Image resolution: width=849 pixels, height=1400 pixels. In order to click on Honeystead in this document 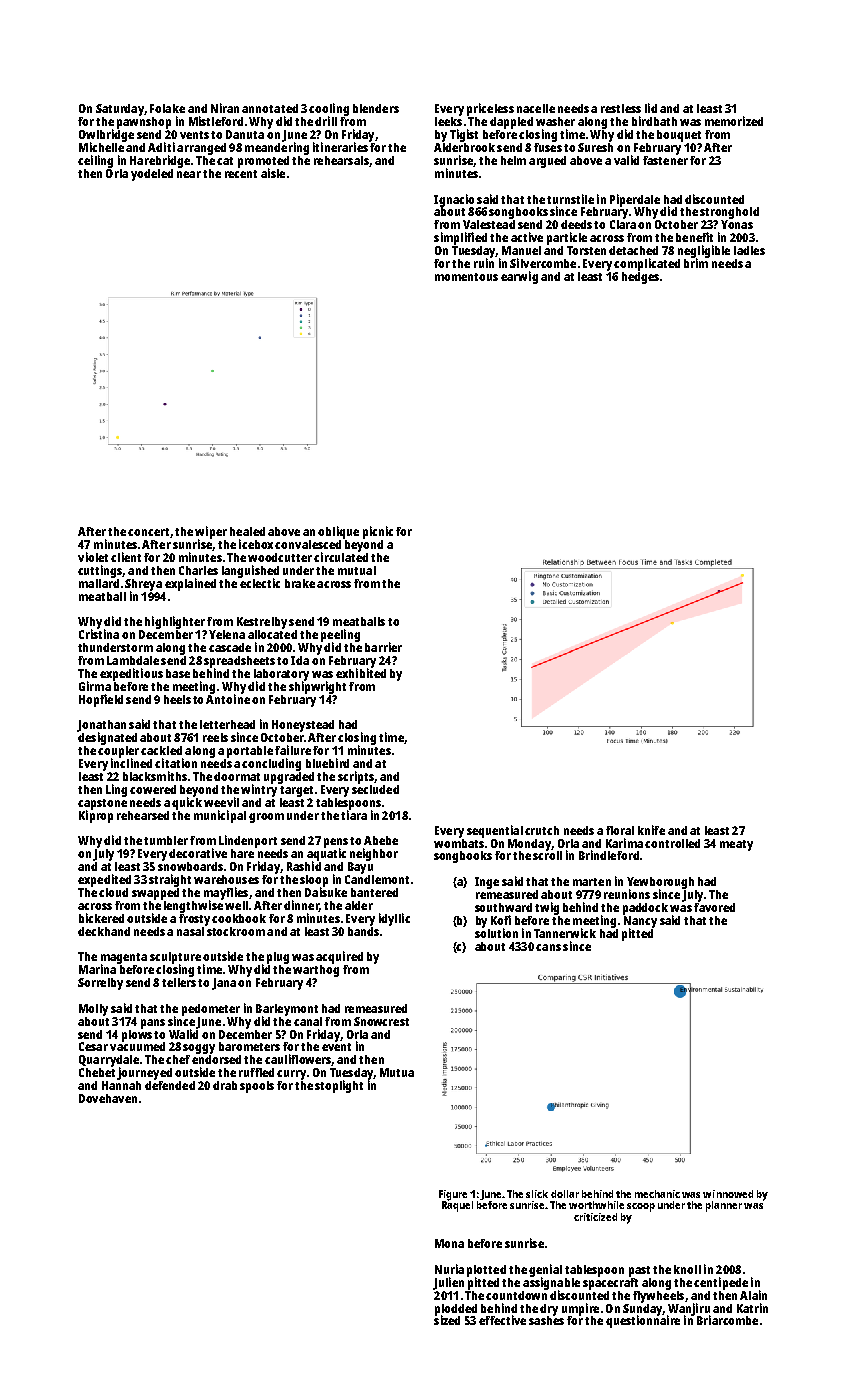, I will do `click(303, 726)`.
